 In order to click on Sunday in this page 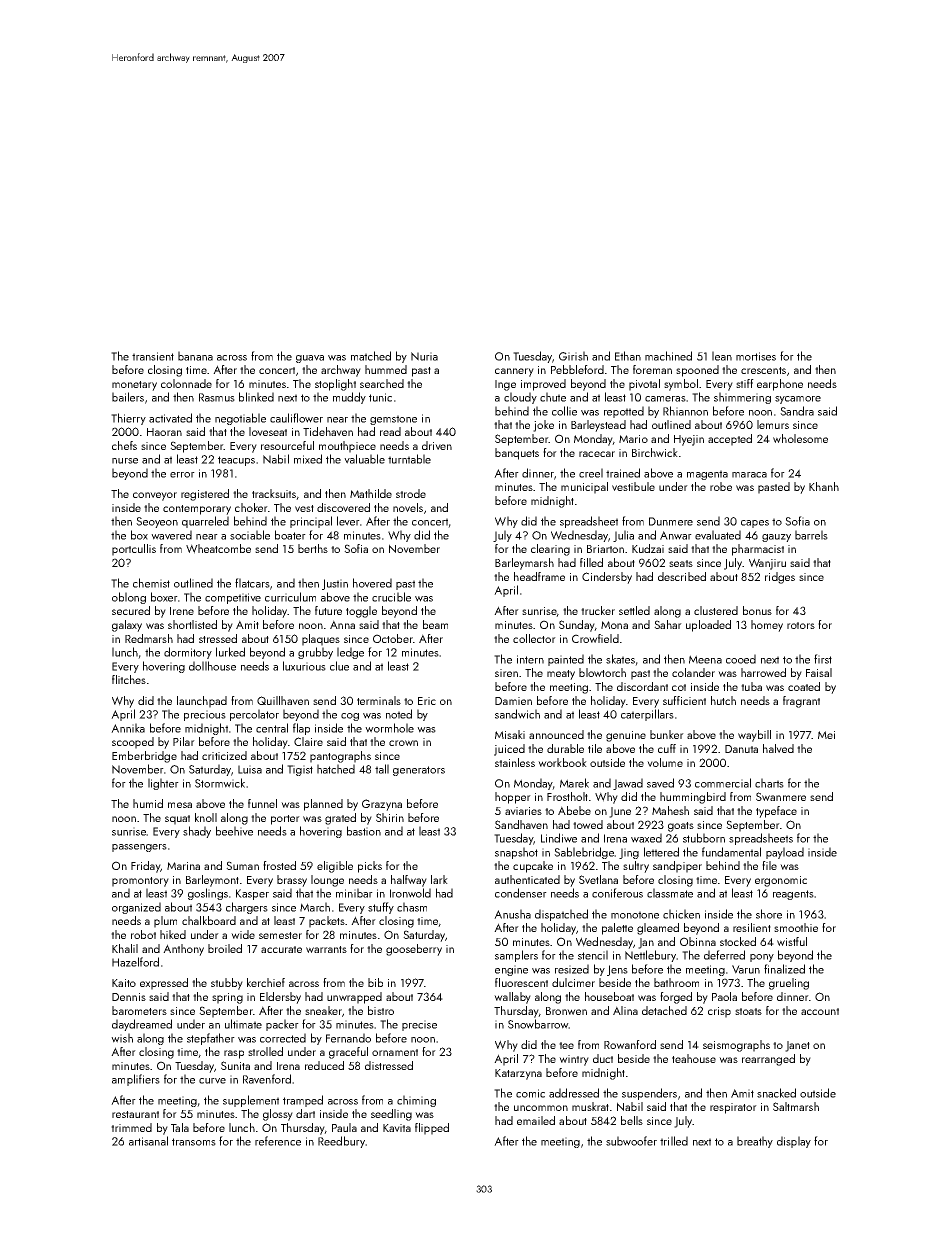, I will do `click(577, 626)`.
